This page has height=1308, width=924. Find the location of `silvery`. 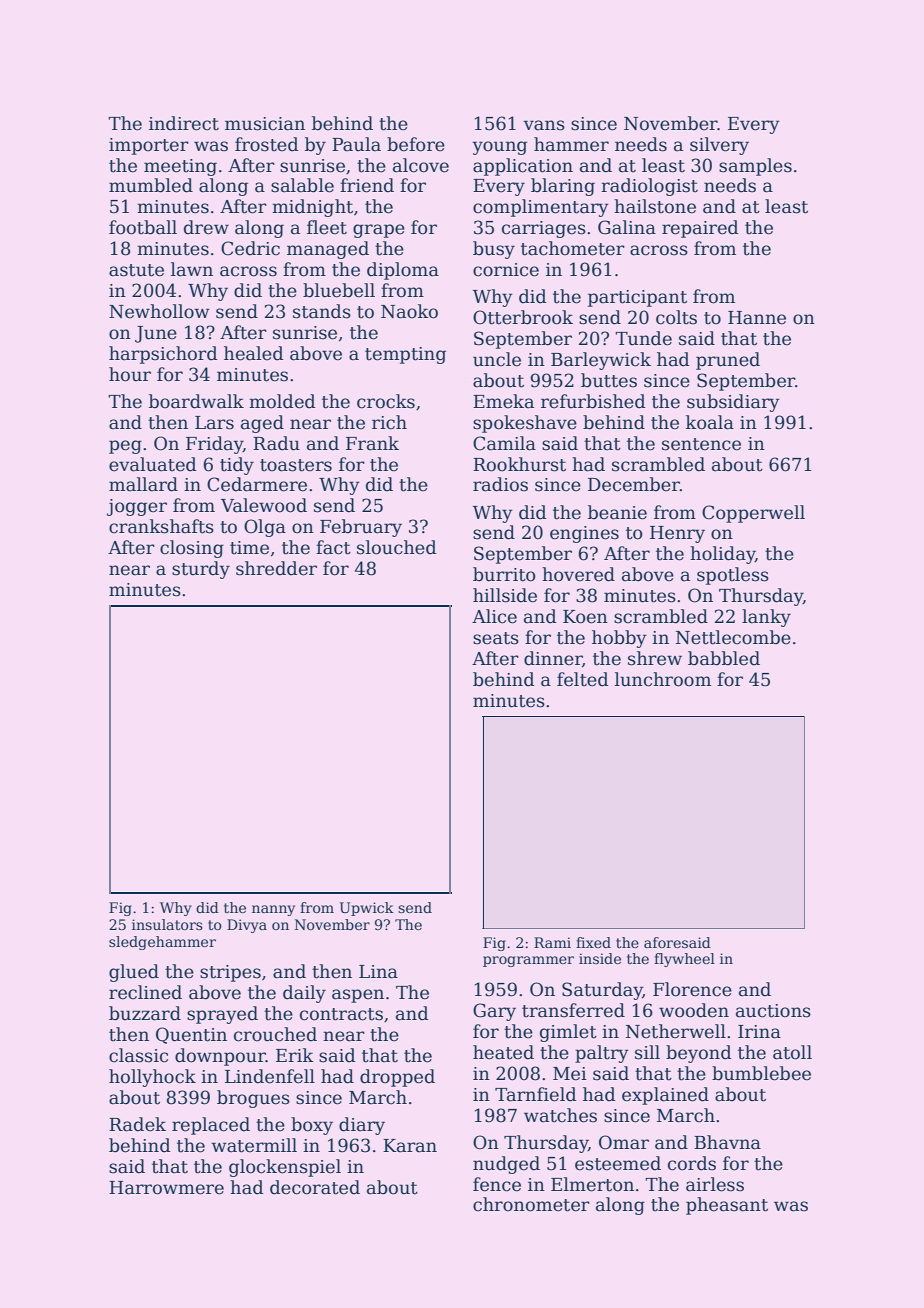

silvery is located at coordinates (719, 146).
